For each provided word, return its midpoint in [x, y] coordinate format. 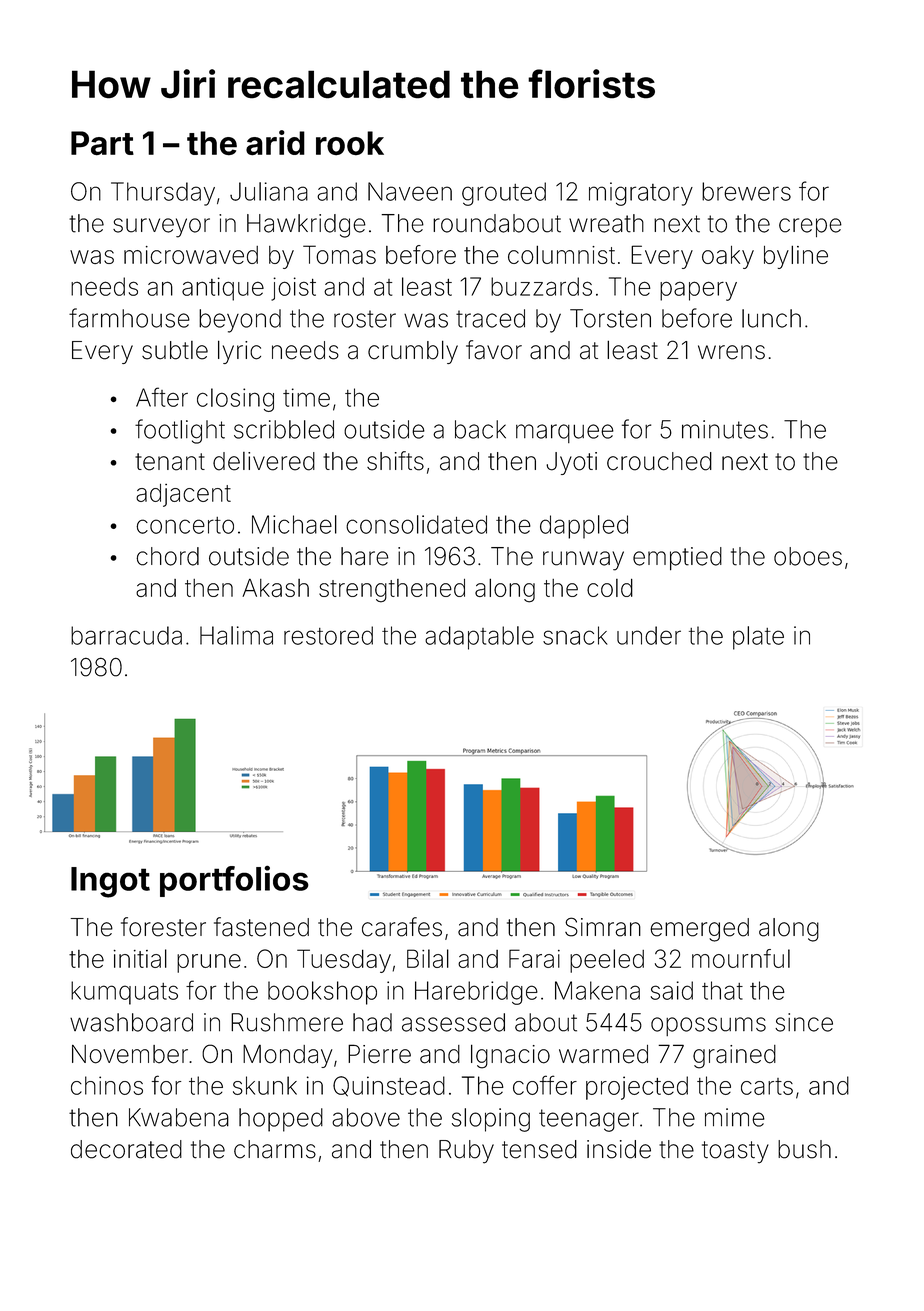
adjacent [183, 495]
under [649, 635]
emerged [699, 930]
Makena [597, 990]
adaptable [479, 638]
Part [102, 143]
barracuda [126, 635]
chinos [107, 1085]
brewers [746, 191]
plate [758, 638]
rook [350, 143]
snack [575, 635]
